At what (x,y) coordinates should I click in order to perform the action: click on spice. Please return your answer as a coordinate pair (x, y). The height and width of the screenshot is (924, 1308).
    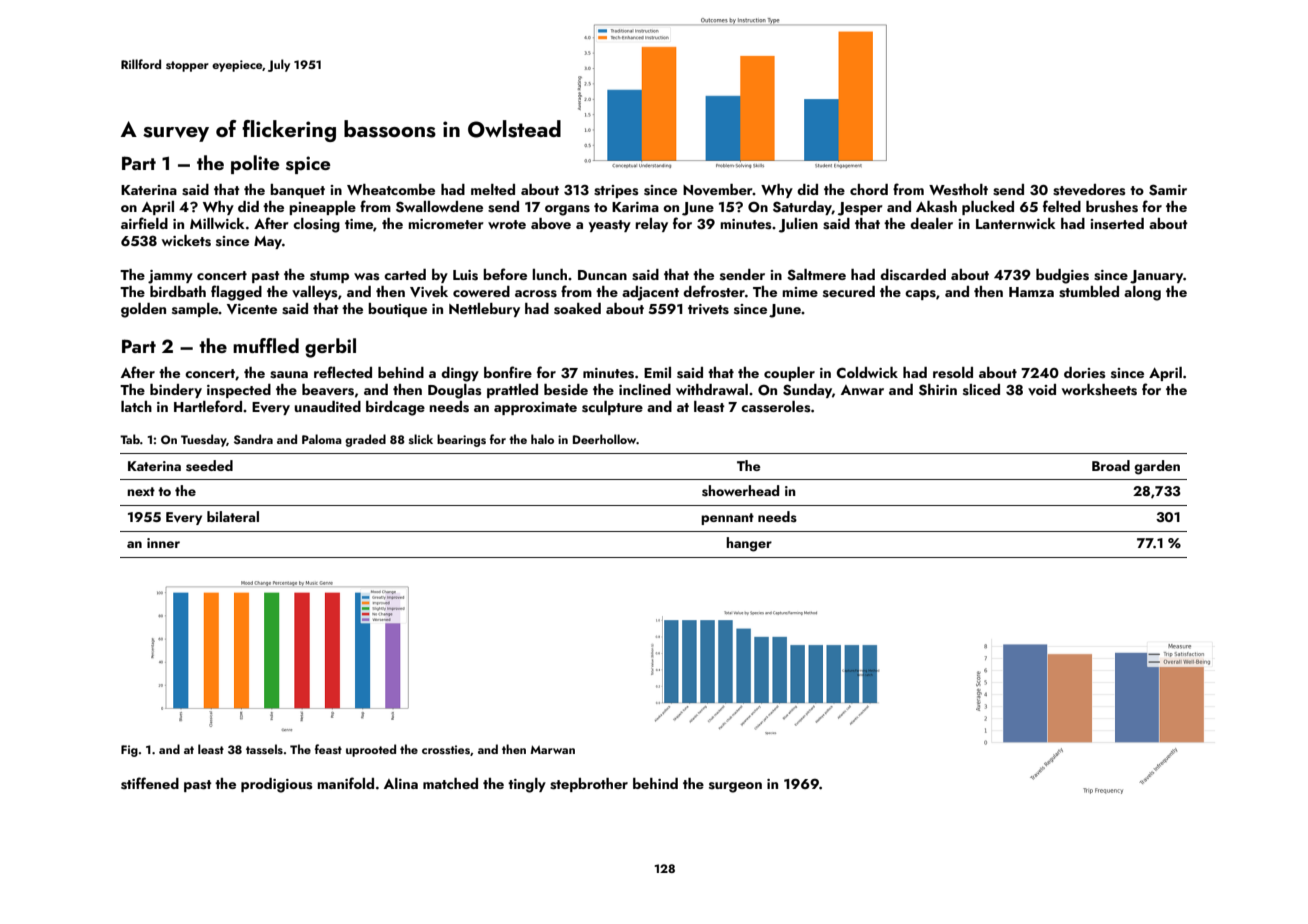
    Looking at the image, I should click on (308, 165).
